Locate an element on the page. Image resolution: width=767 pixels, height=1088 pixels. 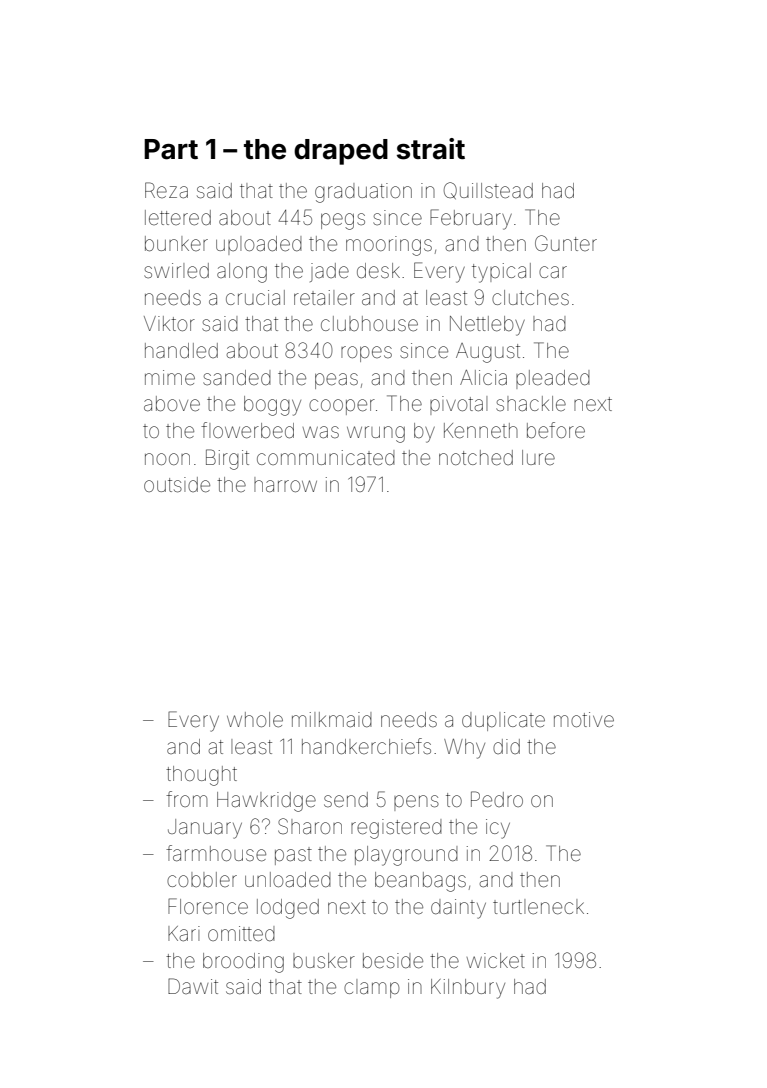
whole is located at coordinates (255, 719).
